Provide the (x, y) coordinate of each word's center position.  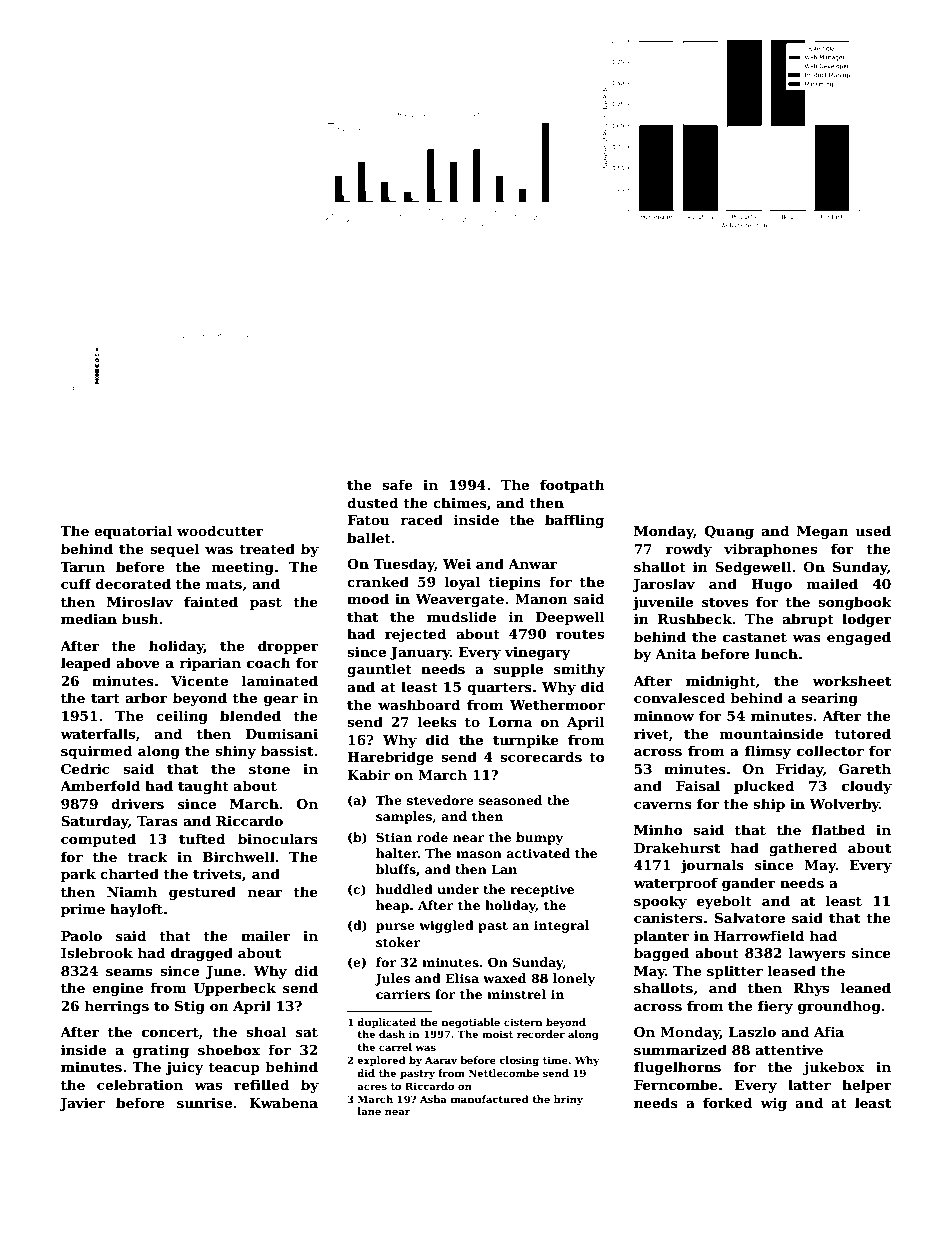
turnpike (526, 741)
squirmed (96, 752)
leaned (866, 987)
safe (397, 484)
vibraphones (770, 550)
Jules (392, 979)
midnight (721, 682)
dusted (372, 502)
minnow (664, 716)
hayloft (136, 910)
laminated (280, 680)
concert (170, 1032)
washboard (419, 704)
